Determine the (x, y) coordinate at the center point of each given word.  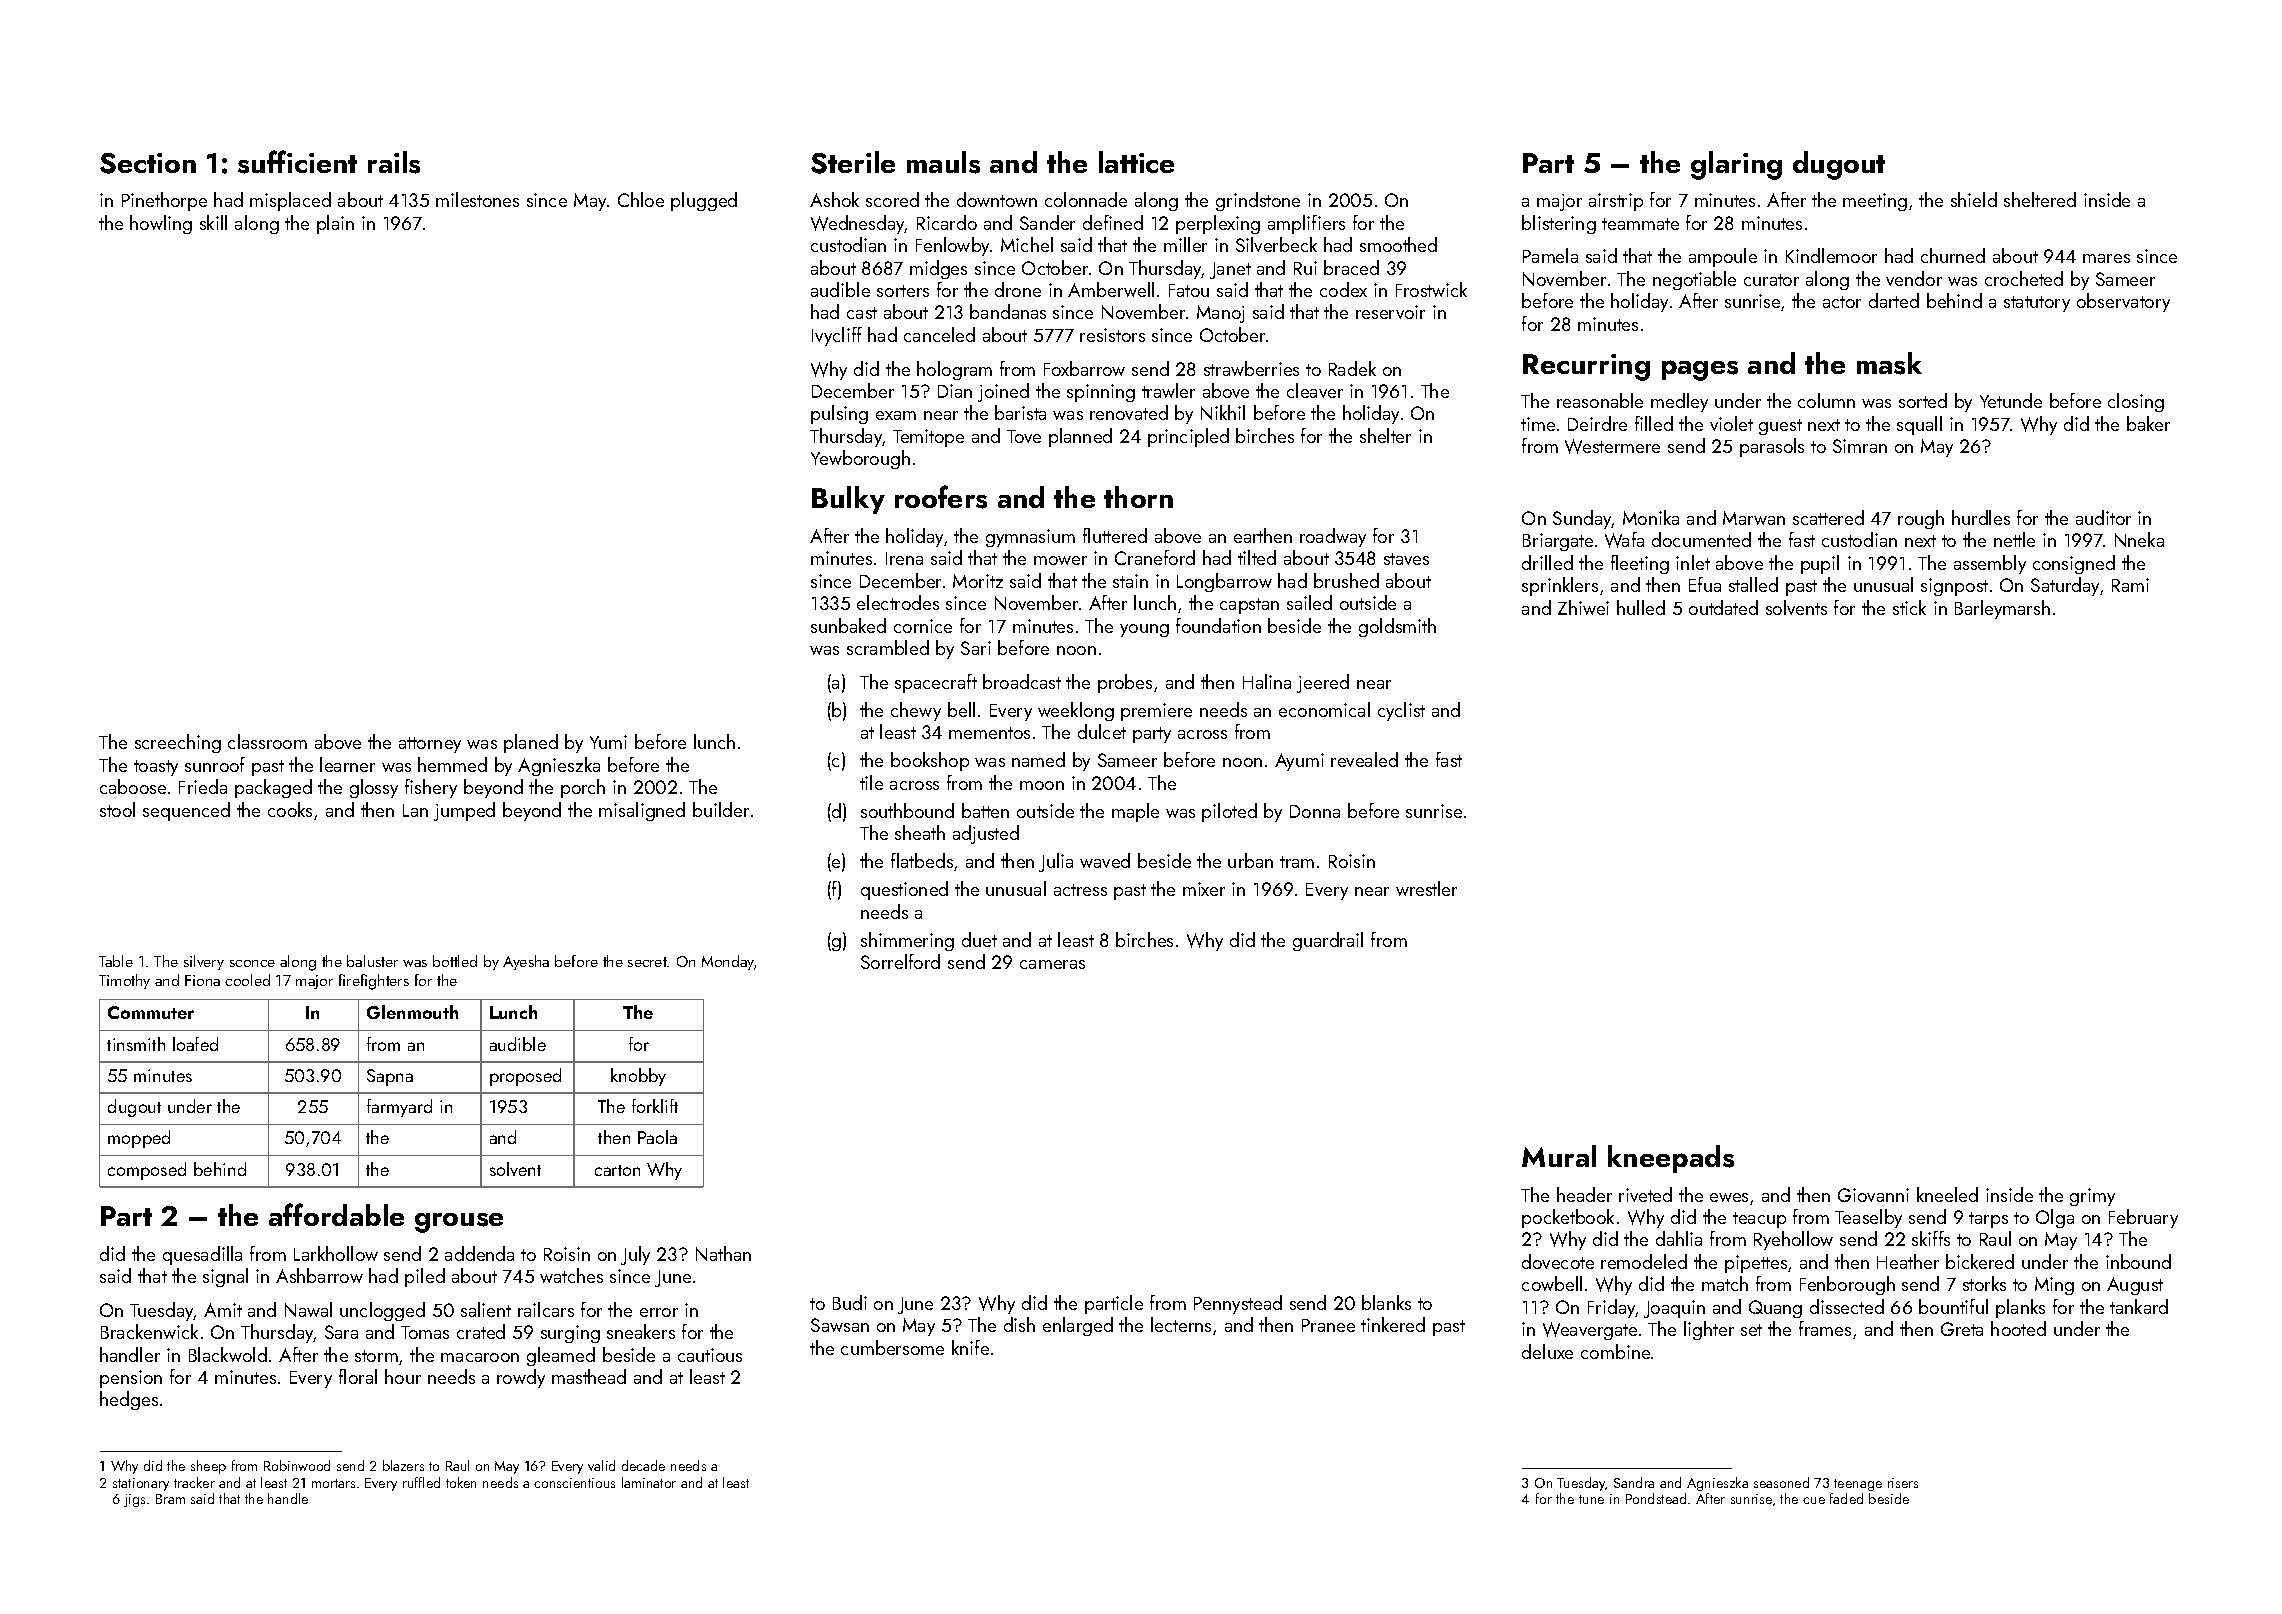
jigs (134, 1500)
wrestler (1426, 888)
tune (1591, 1499)
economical (1324, 709)
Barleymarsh (2002, 609)
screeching (178, 743)
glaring (1736, 165)
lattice (1136, 162)
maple (1135, 812)
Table (116, 961)
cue (1814, 1500)
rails (394, 162)
